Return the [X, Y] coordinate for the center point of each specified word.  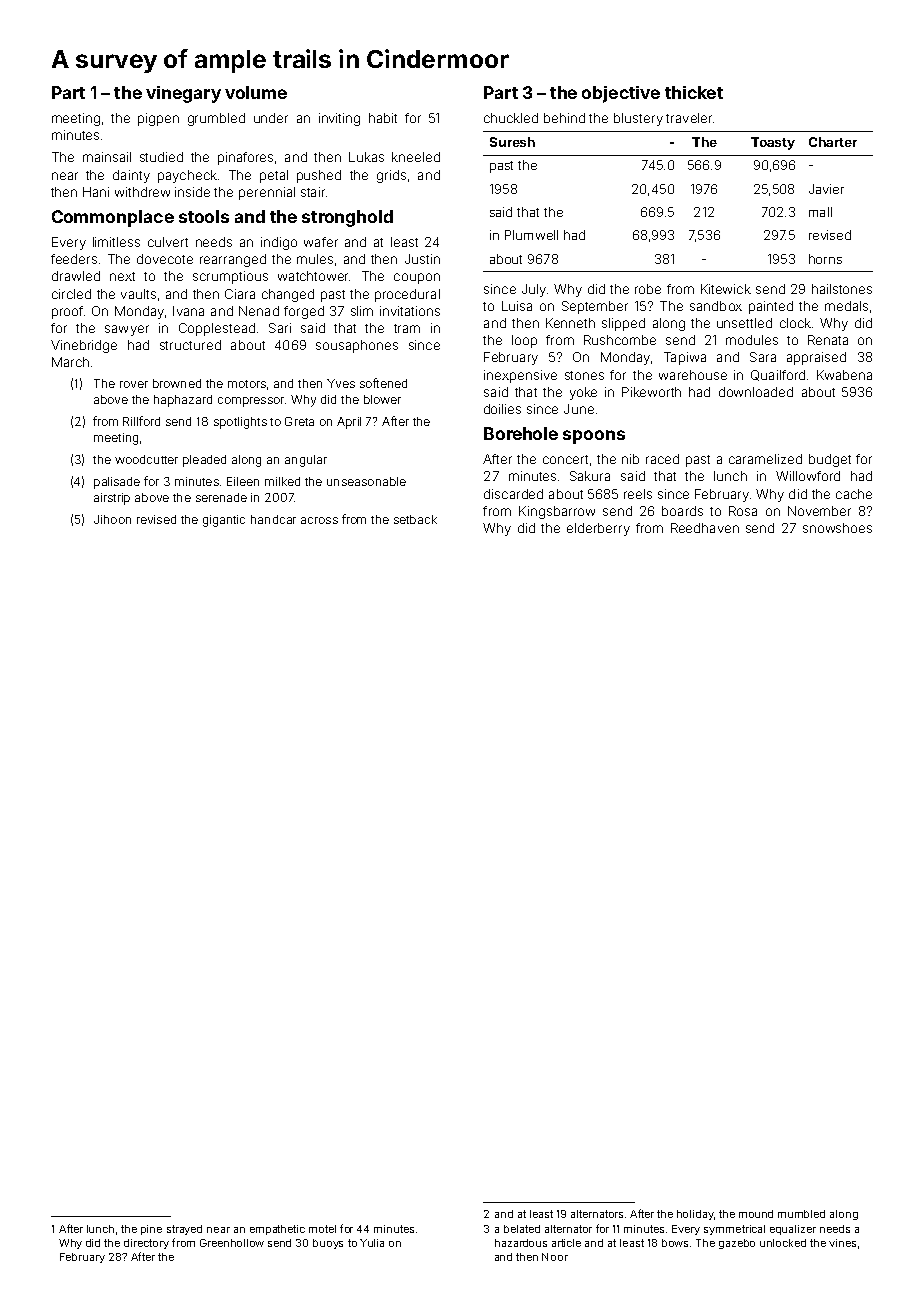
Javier [826, 189]
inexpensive [520, 376]
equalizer [793, 1230]
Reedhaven [705, 528]
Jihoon [112, 519]
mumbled [801, 1214]
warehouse [693, 375]
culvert [168, 242]
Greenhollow [232, 1243]
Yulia [372, 1243]
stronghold [347, 218]
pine [151, 1230]
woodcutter [146, 459]
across [319, 520]
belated [522, 1229]
